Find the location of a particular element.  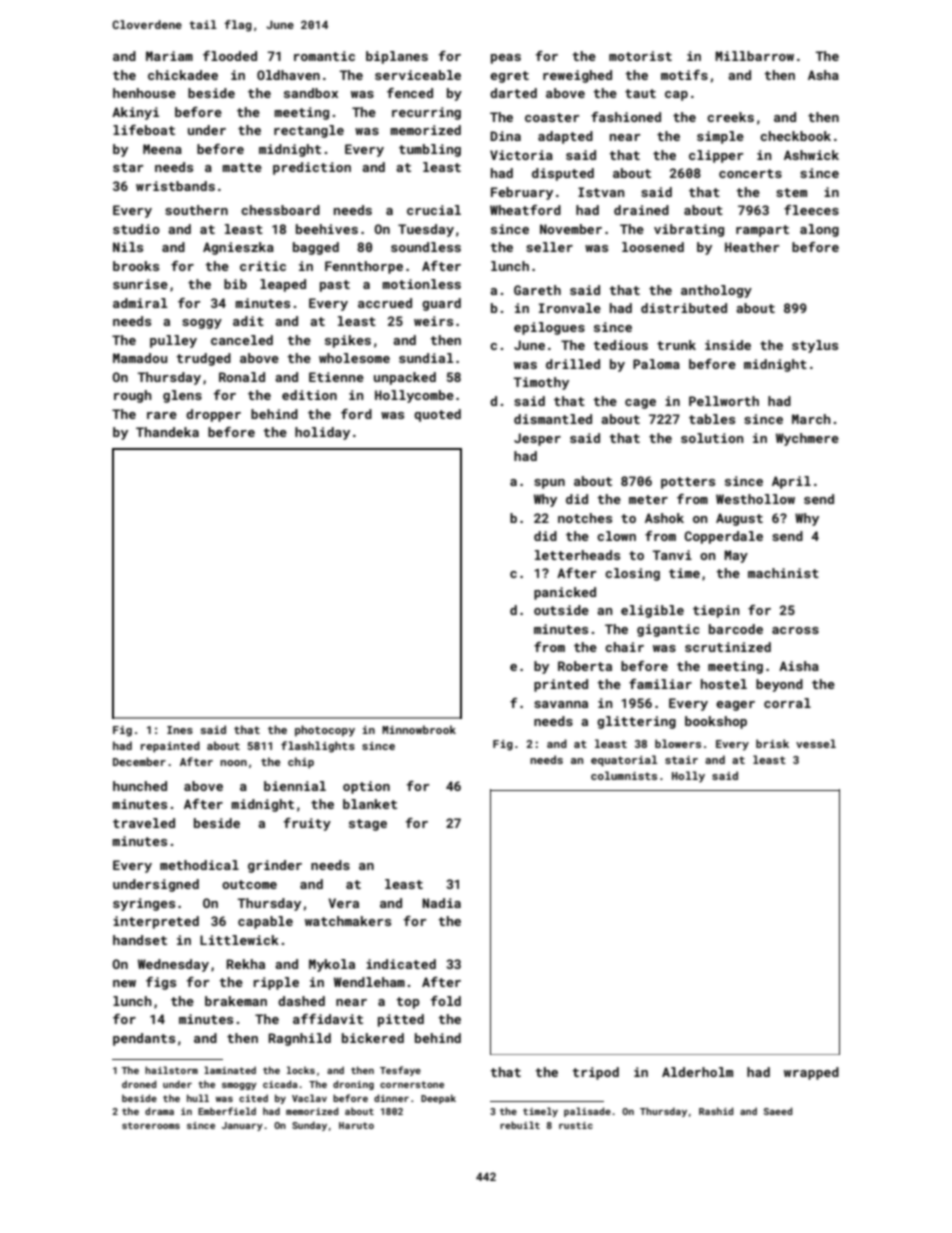

holiday is located at coordinates (322, 433).
